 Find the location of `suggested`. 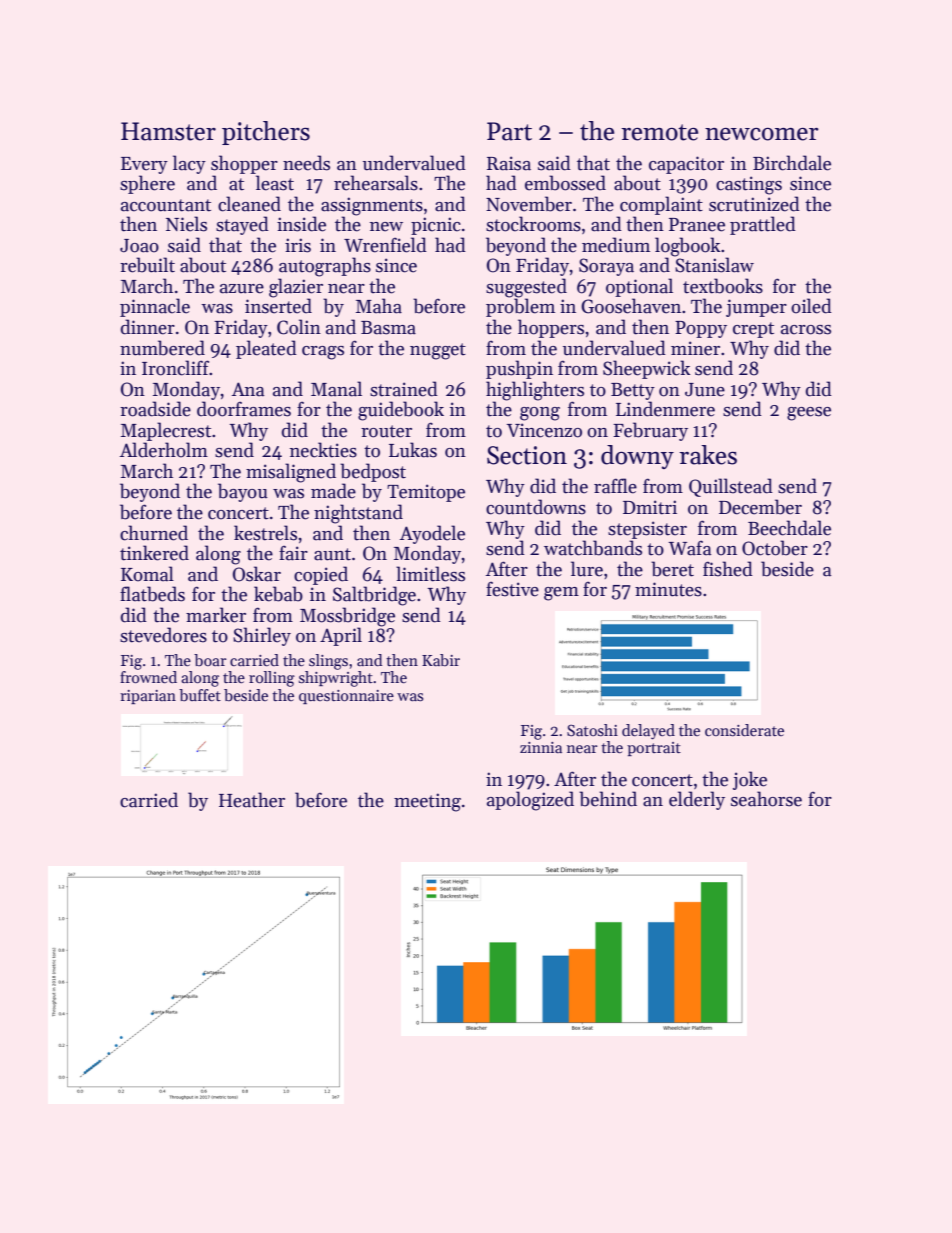

suggested is located at coordinates (526, 288).
